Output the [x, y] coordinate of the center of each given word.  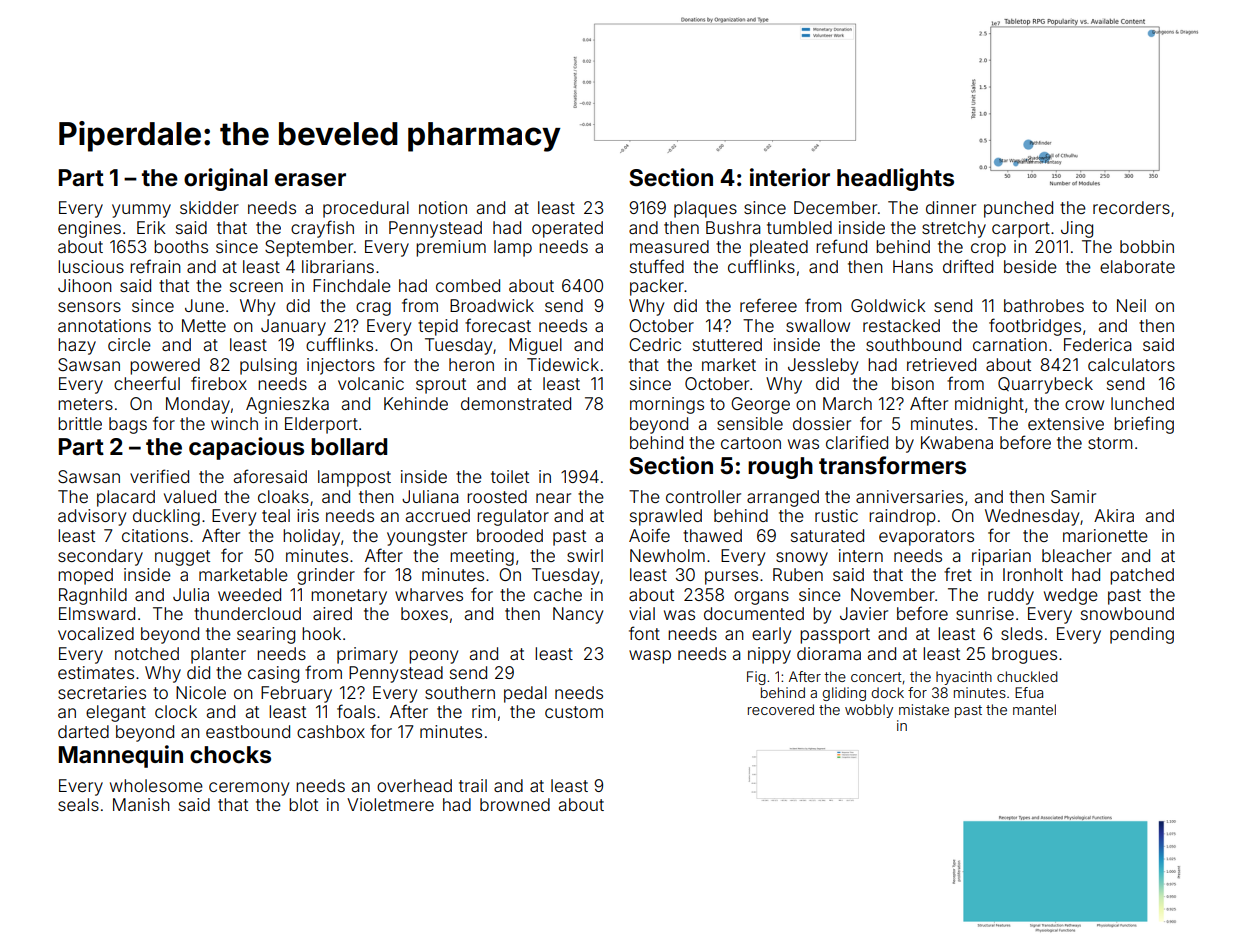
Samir [1073, 496]
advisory [92, 517]
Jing [1077, 229]
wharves [429, 594]
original [226, 179]
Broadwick [492, 305]
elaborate [1137, 266]
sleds [1022, 633]
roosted [497, 496]
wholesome [156, 785]
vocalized [96, 633]
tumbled [799, 227]
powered [165, 366]
